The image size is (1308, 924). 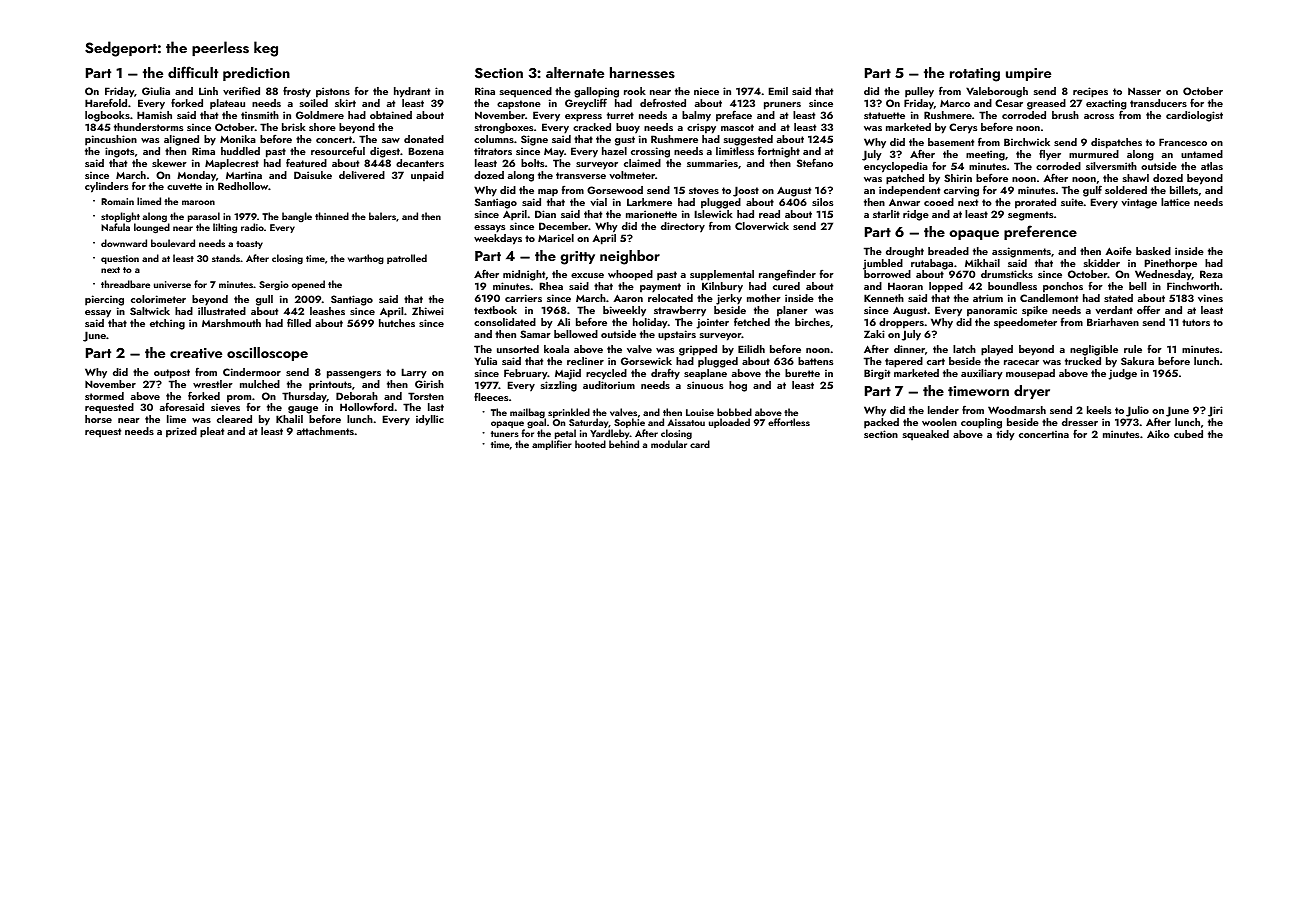 I want to click on untamed, so click(x=1202, y=154).
